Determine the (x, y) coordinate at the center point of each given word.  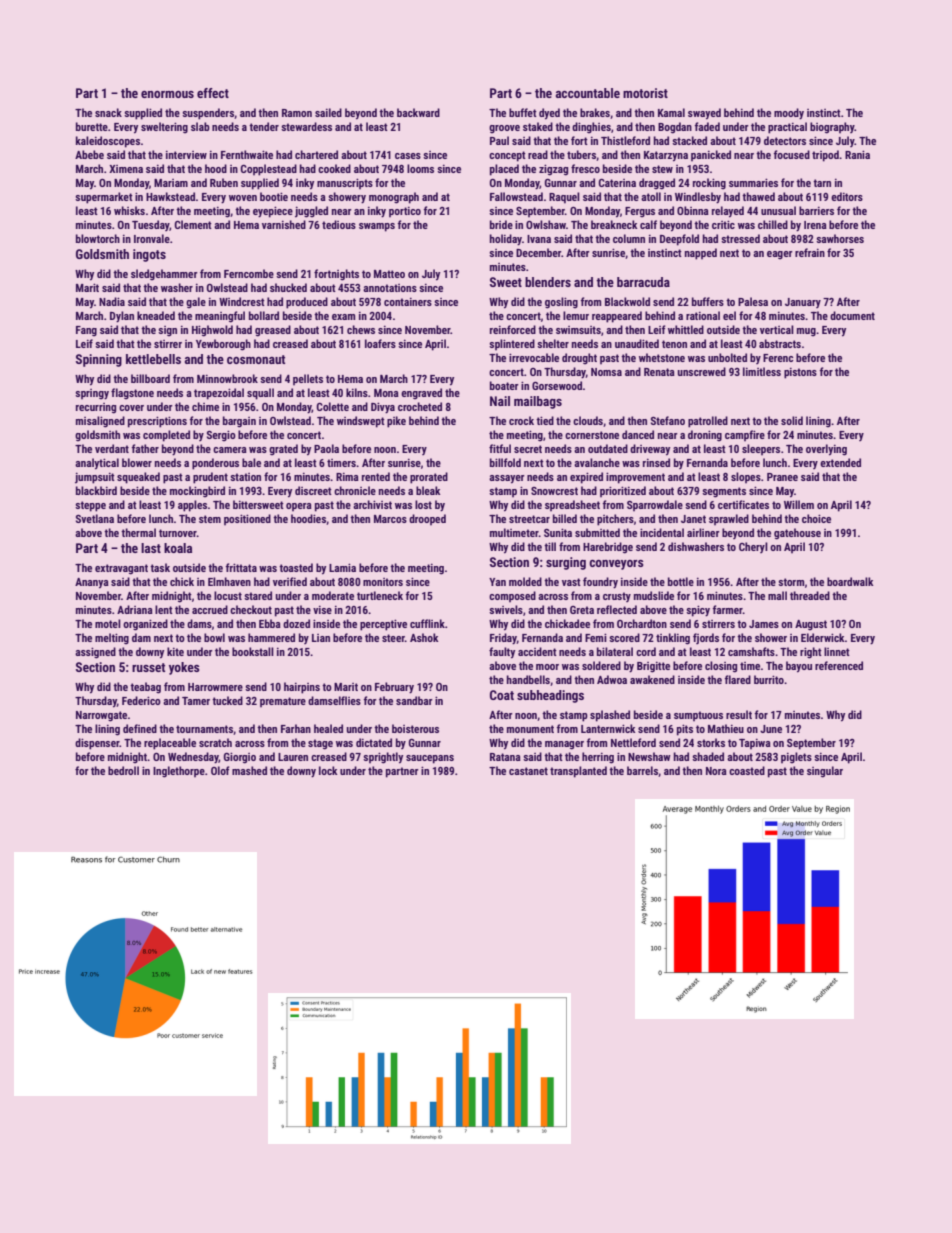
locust (228, 595)
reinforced (513, 329)
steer (393, 638)
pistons (800, 373)
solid (792, 420)
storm (791, 582)
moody (789, 114)
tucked (227, 700)
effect (213, 93)
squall (260, 394)
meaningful (220, 317)
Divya (383, 408)
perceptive (383, 625)
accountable (588, 93)
